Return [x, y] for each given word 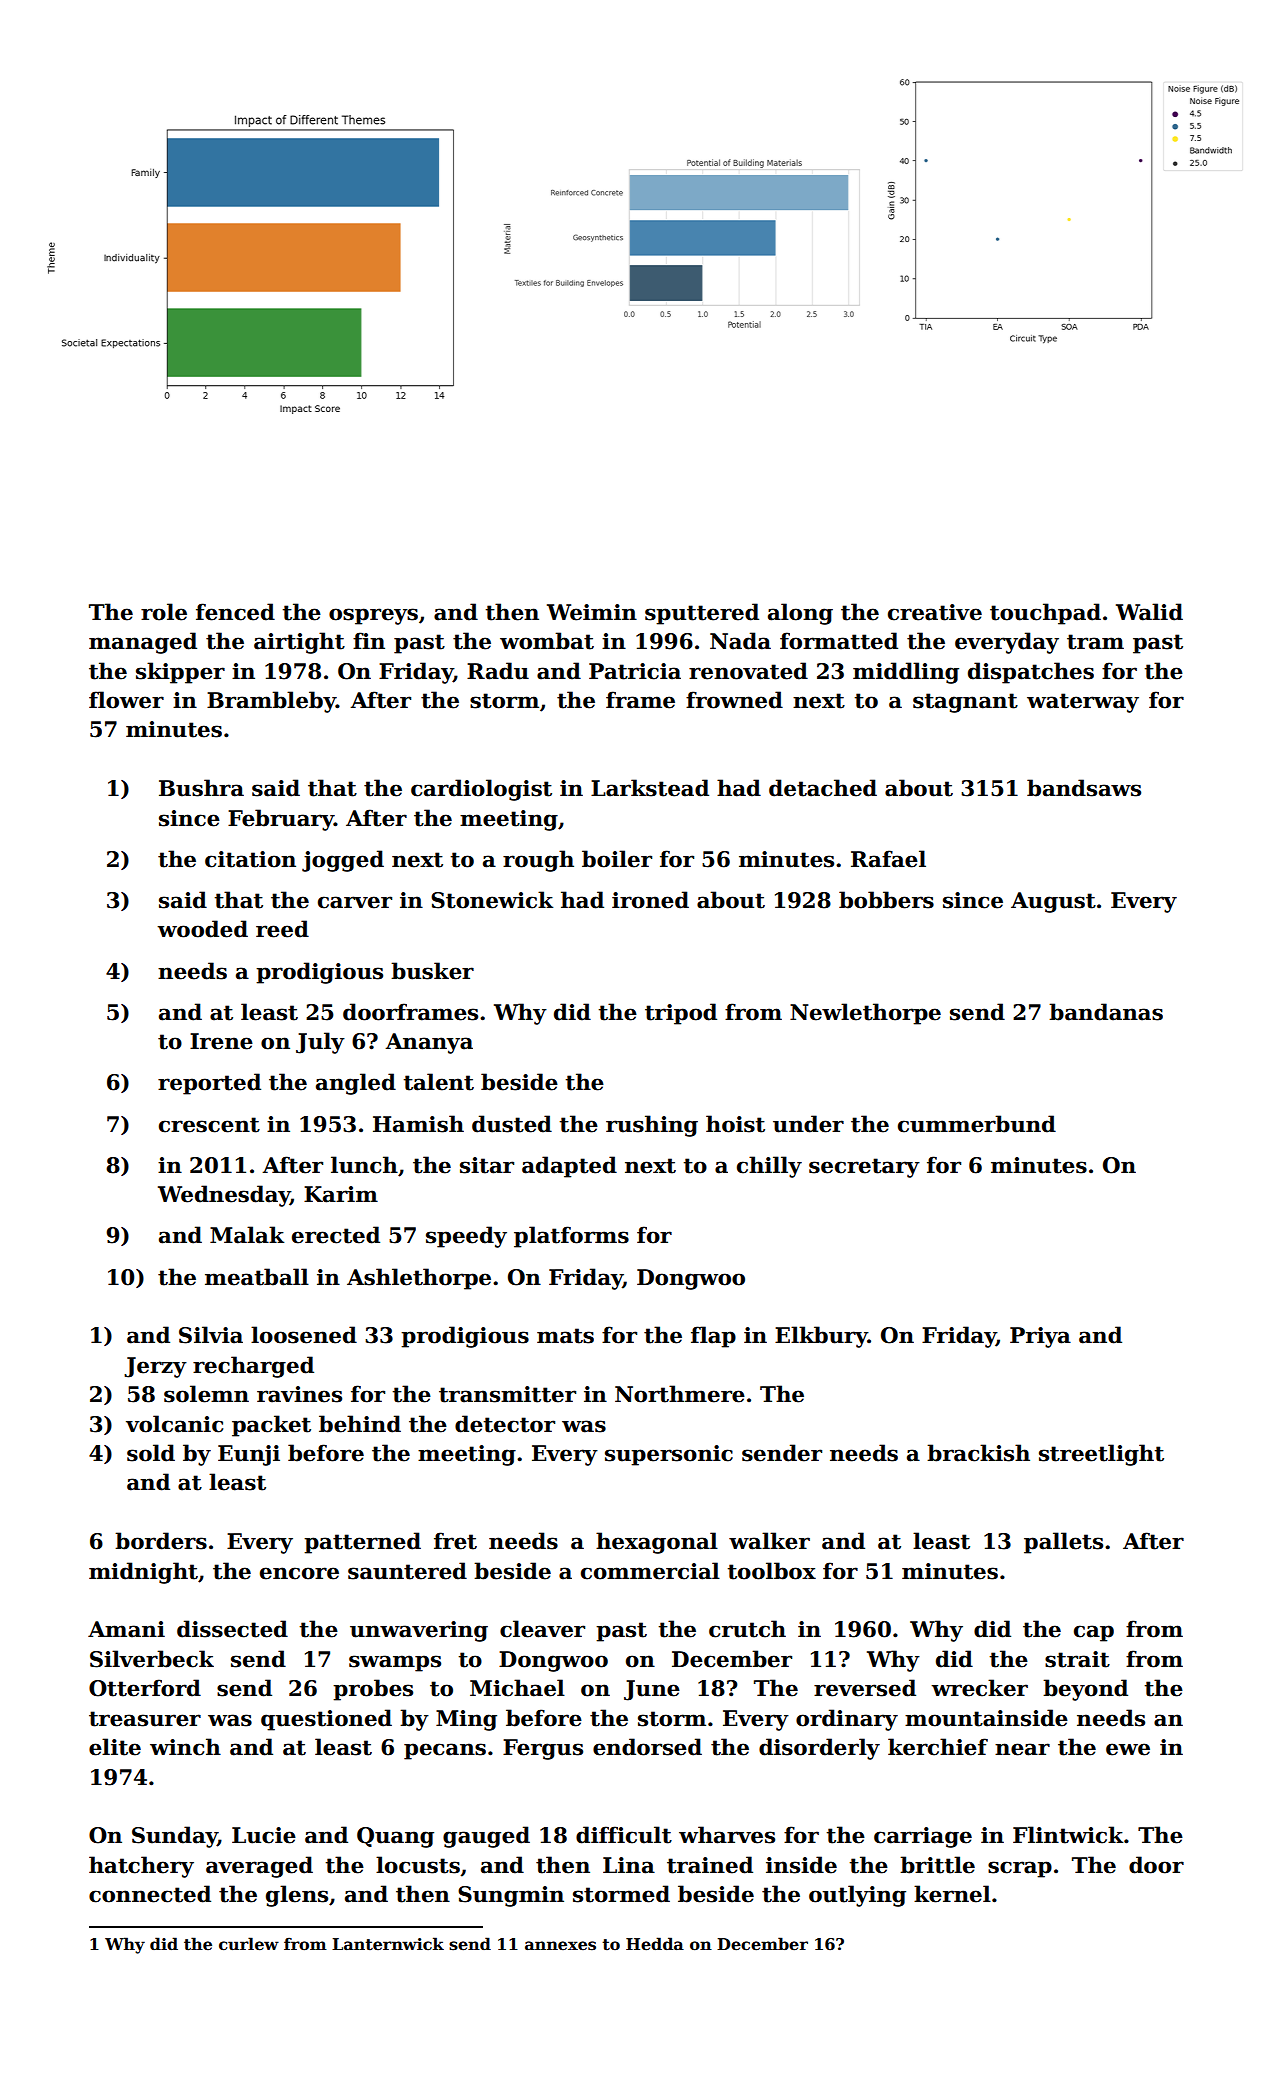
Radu [498, 671]
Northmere [680, 1394]
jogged [343, 861]
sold [151, 1453]
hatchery [141, 1867]
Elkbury [821, 1337]
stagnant [965, 703]
